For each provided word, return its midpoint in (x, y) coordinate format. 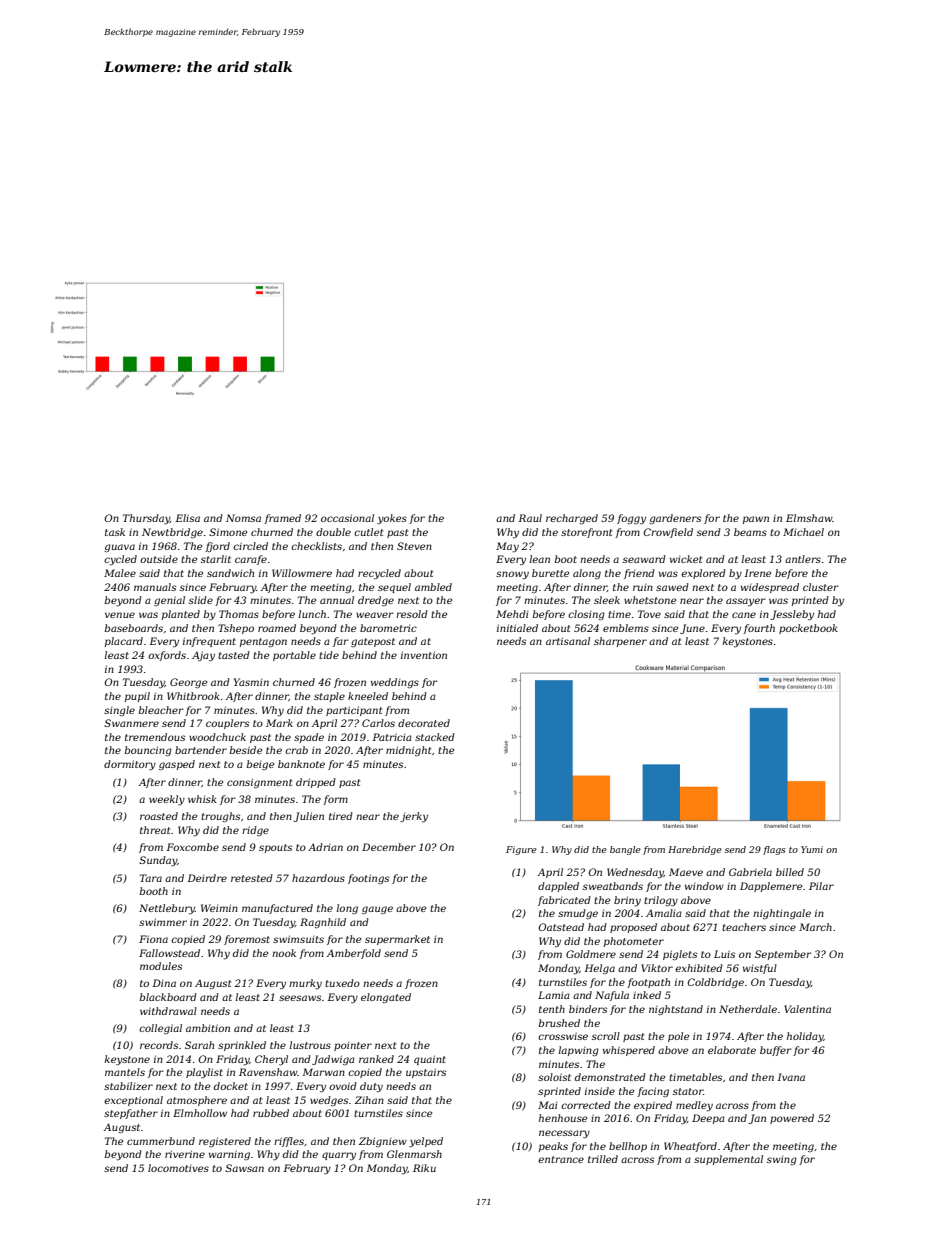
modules (161, 966)
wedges (329, 1101)
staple (329, 697)
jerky (414, 817)
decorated (424, 723)
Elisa (187, 518)
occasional (347, 518)
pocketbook (808, 629)
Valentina (807, 1009)
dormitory (130, 765)
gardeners (675, 519)
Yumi (812, 849)
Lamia (554, 995)
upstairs (426, 1073)
